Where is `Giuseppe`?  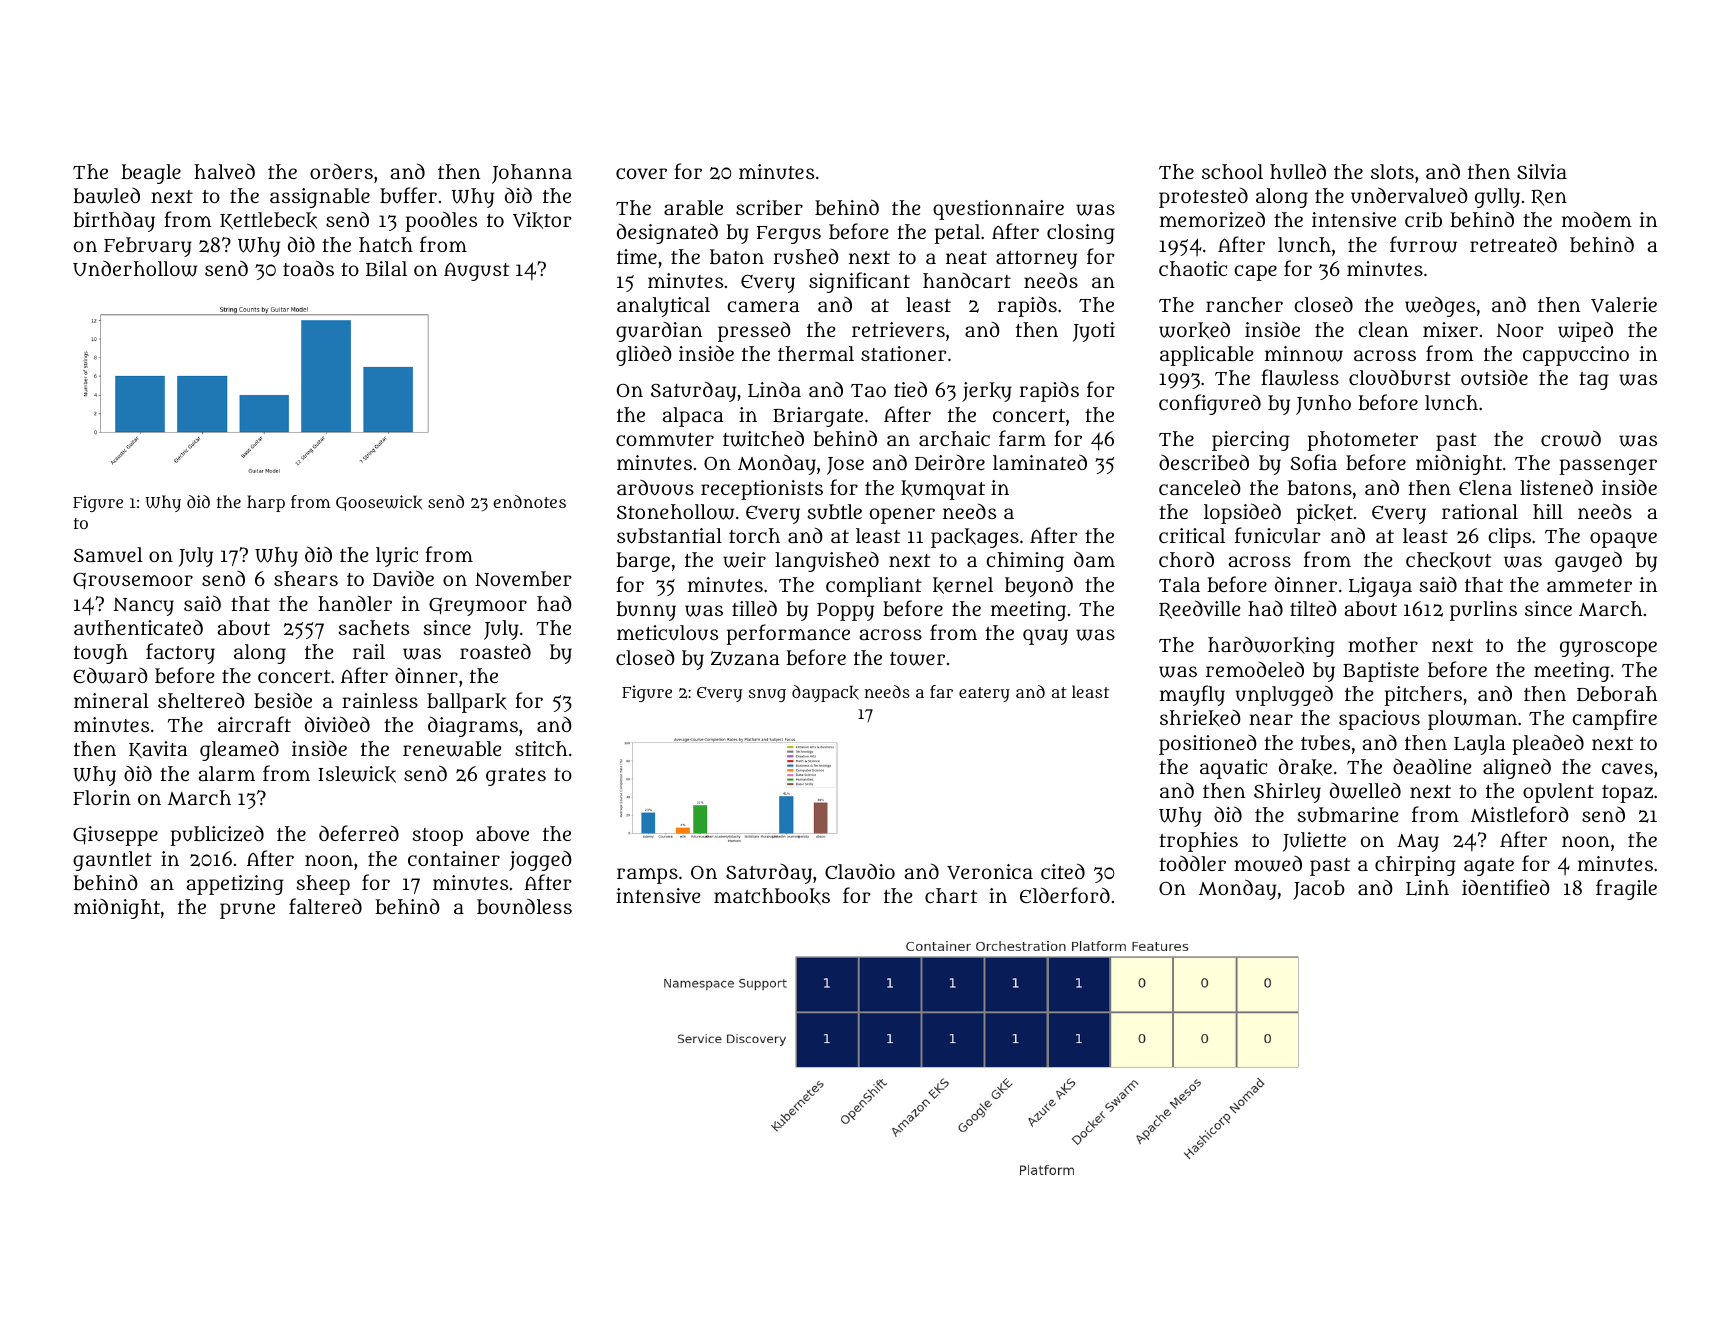
Giuseppe is located at coordinates (115, 836).
